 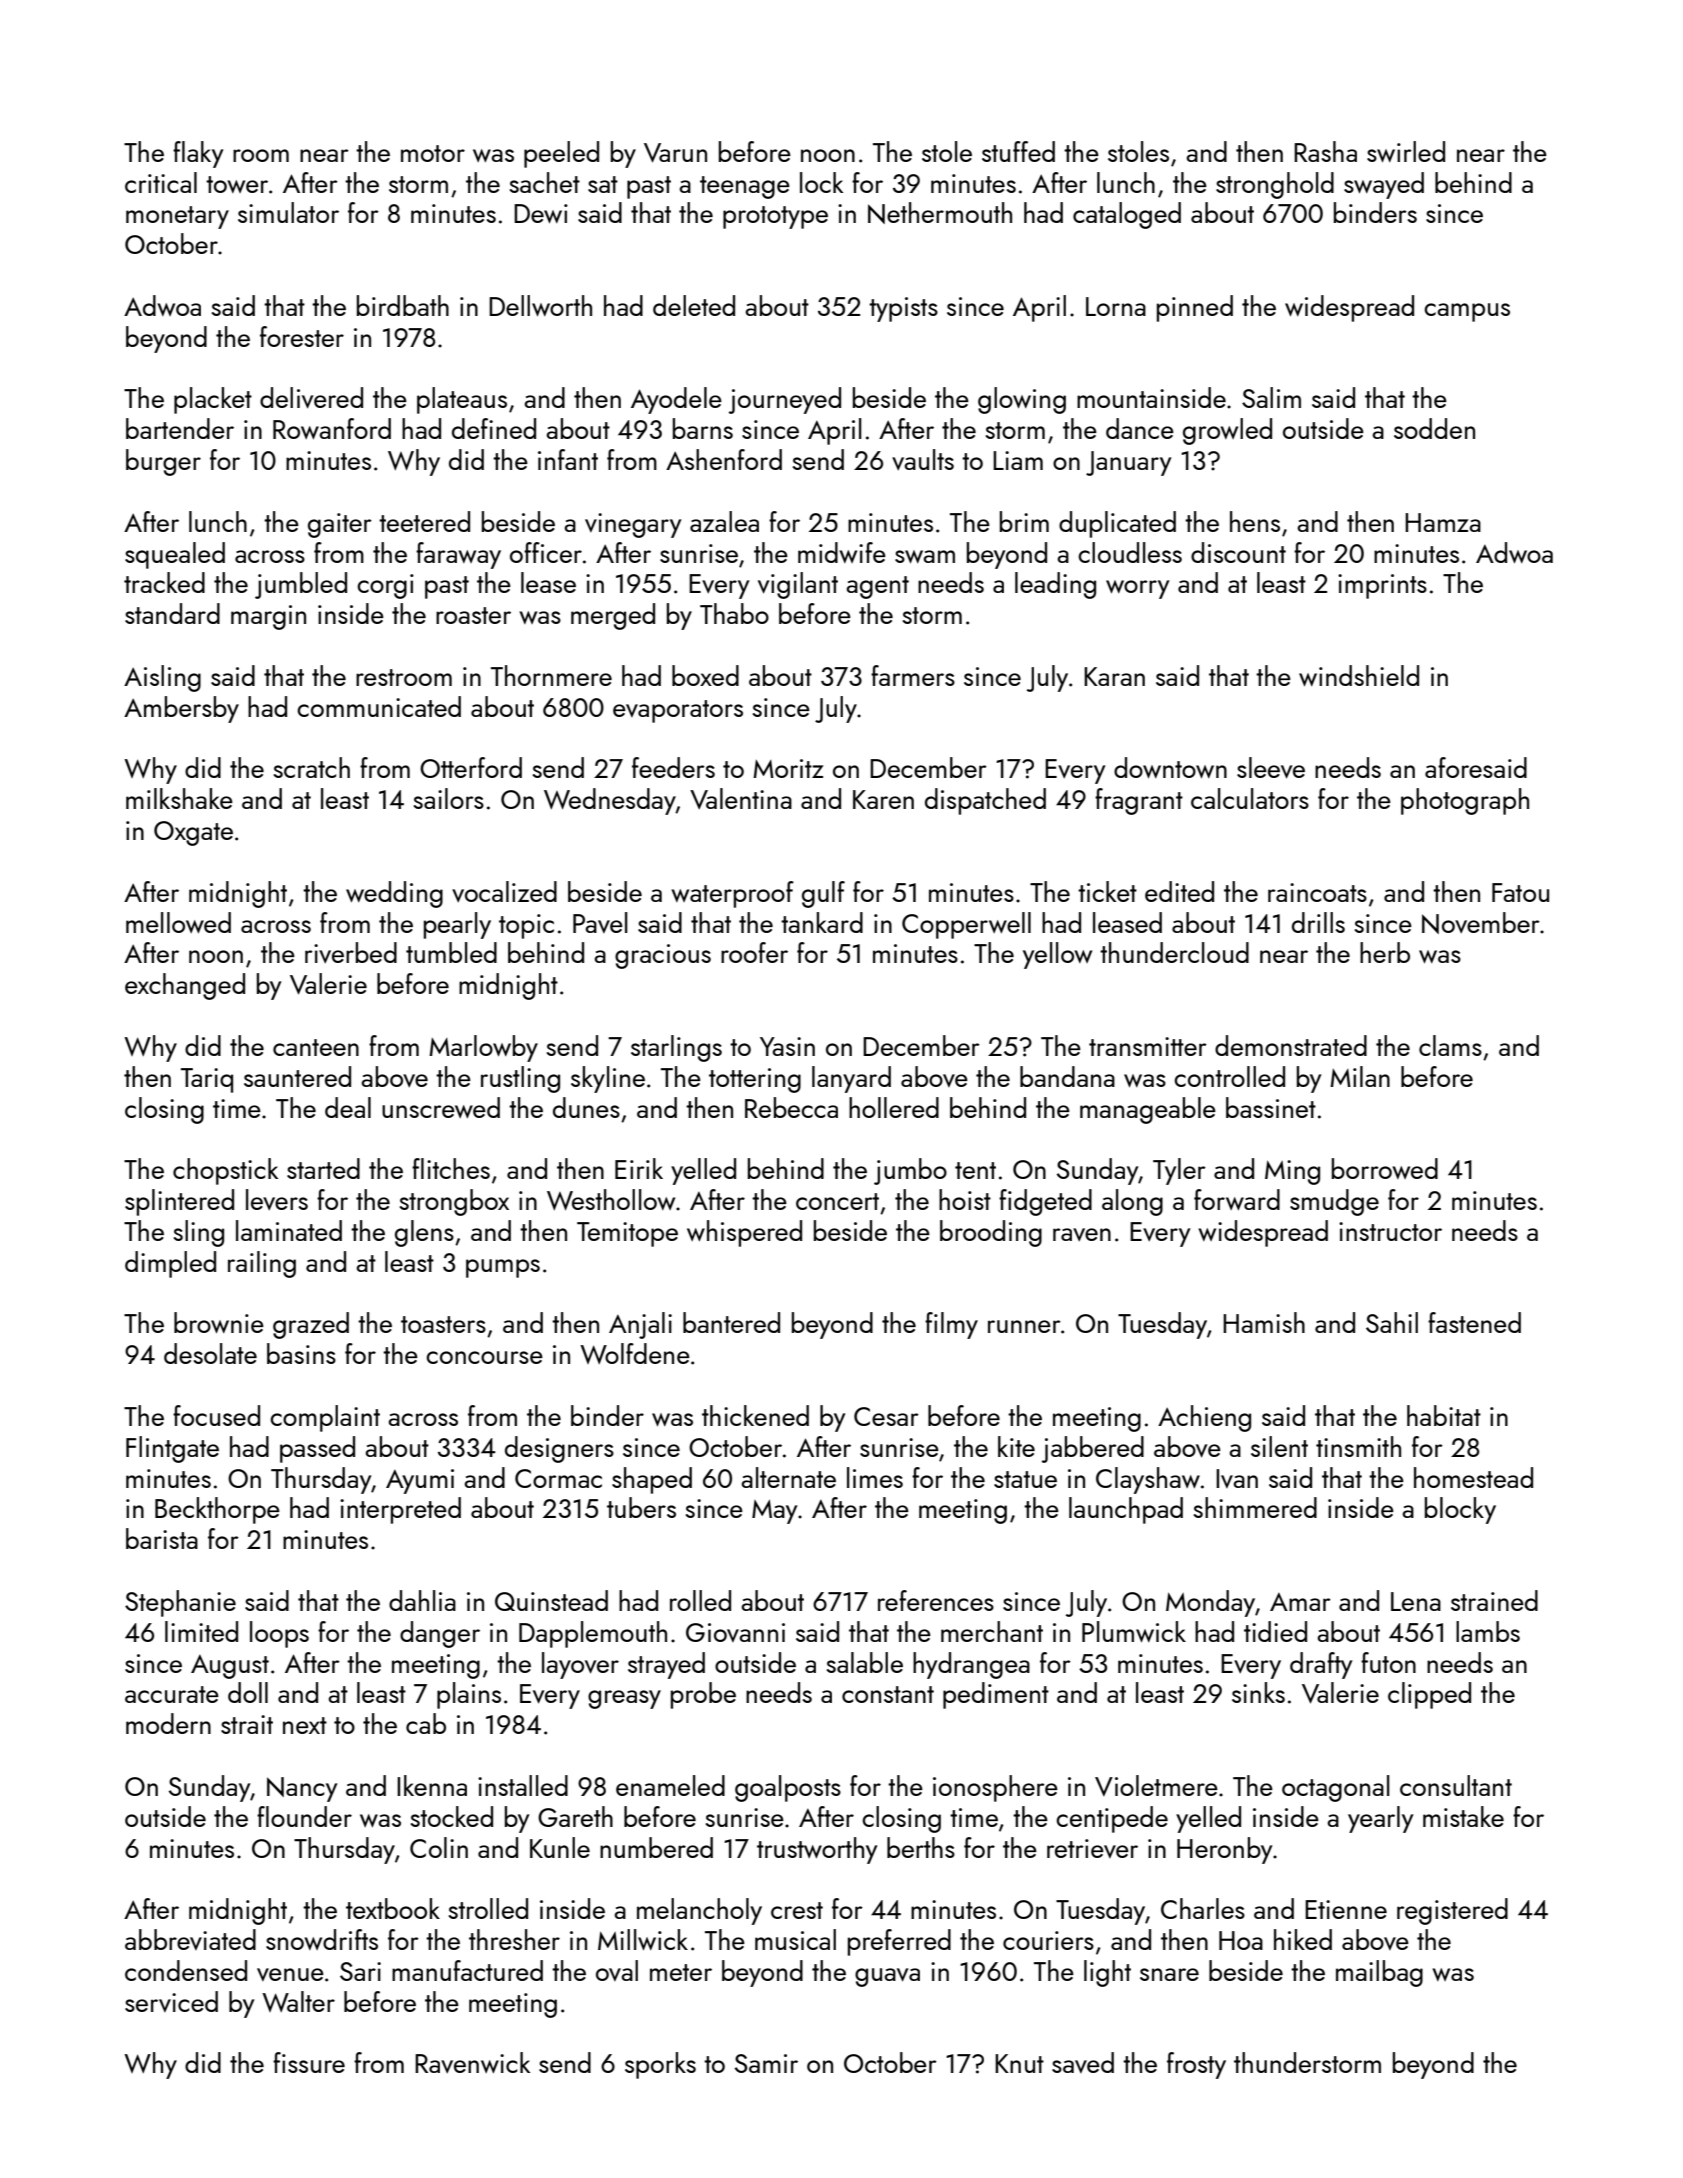 I want to click on Amar, so click(x=1300, y=1602).
